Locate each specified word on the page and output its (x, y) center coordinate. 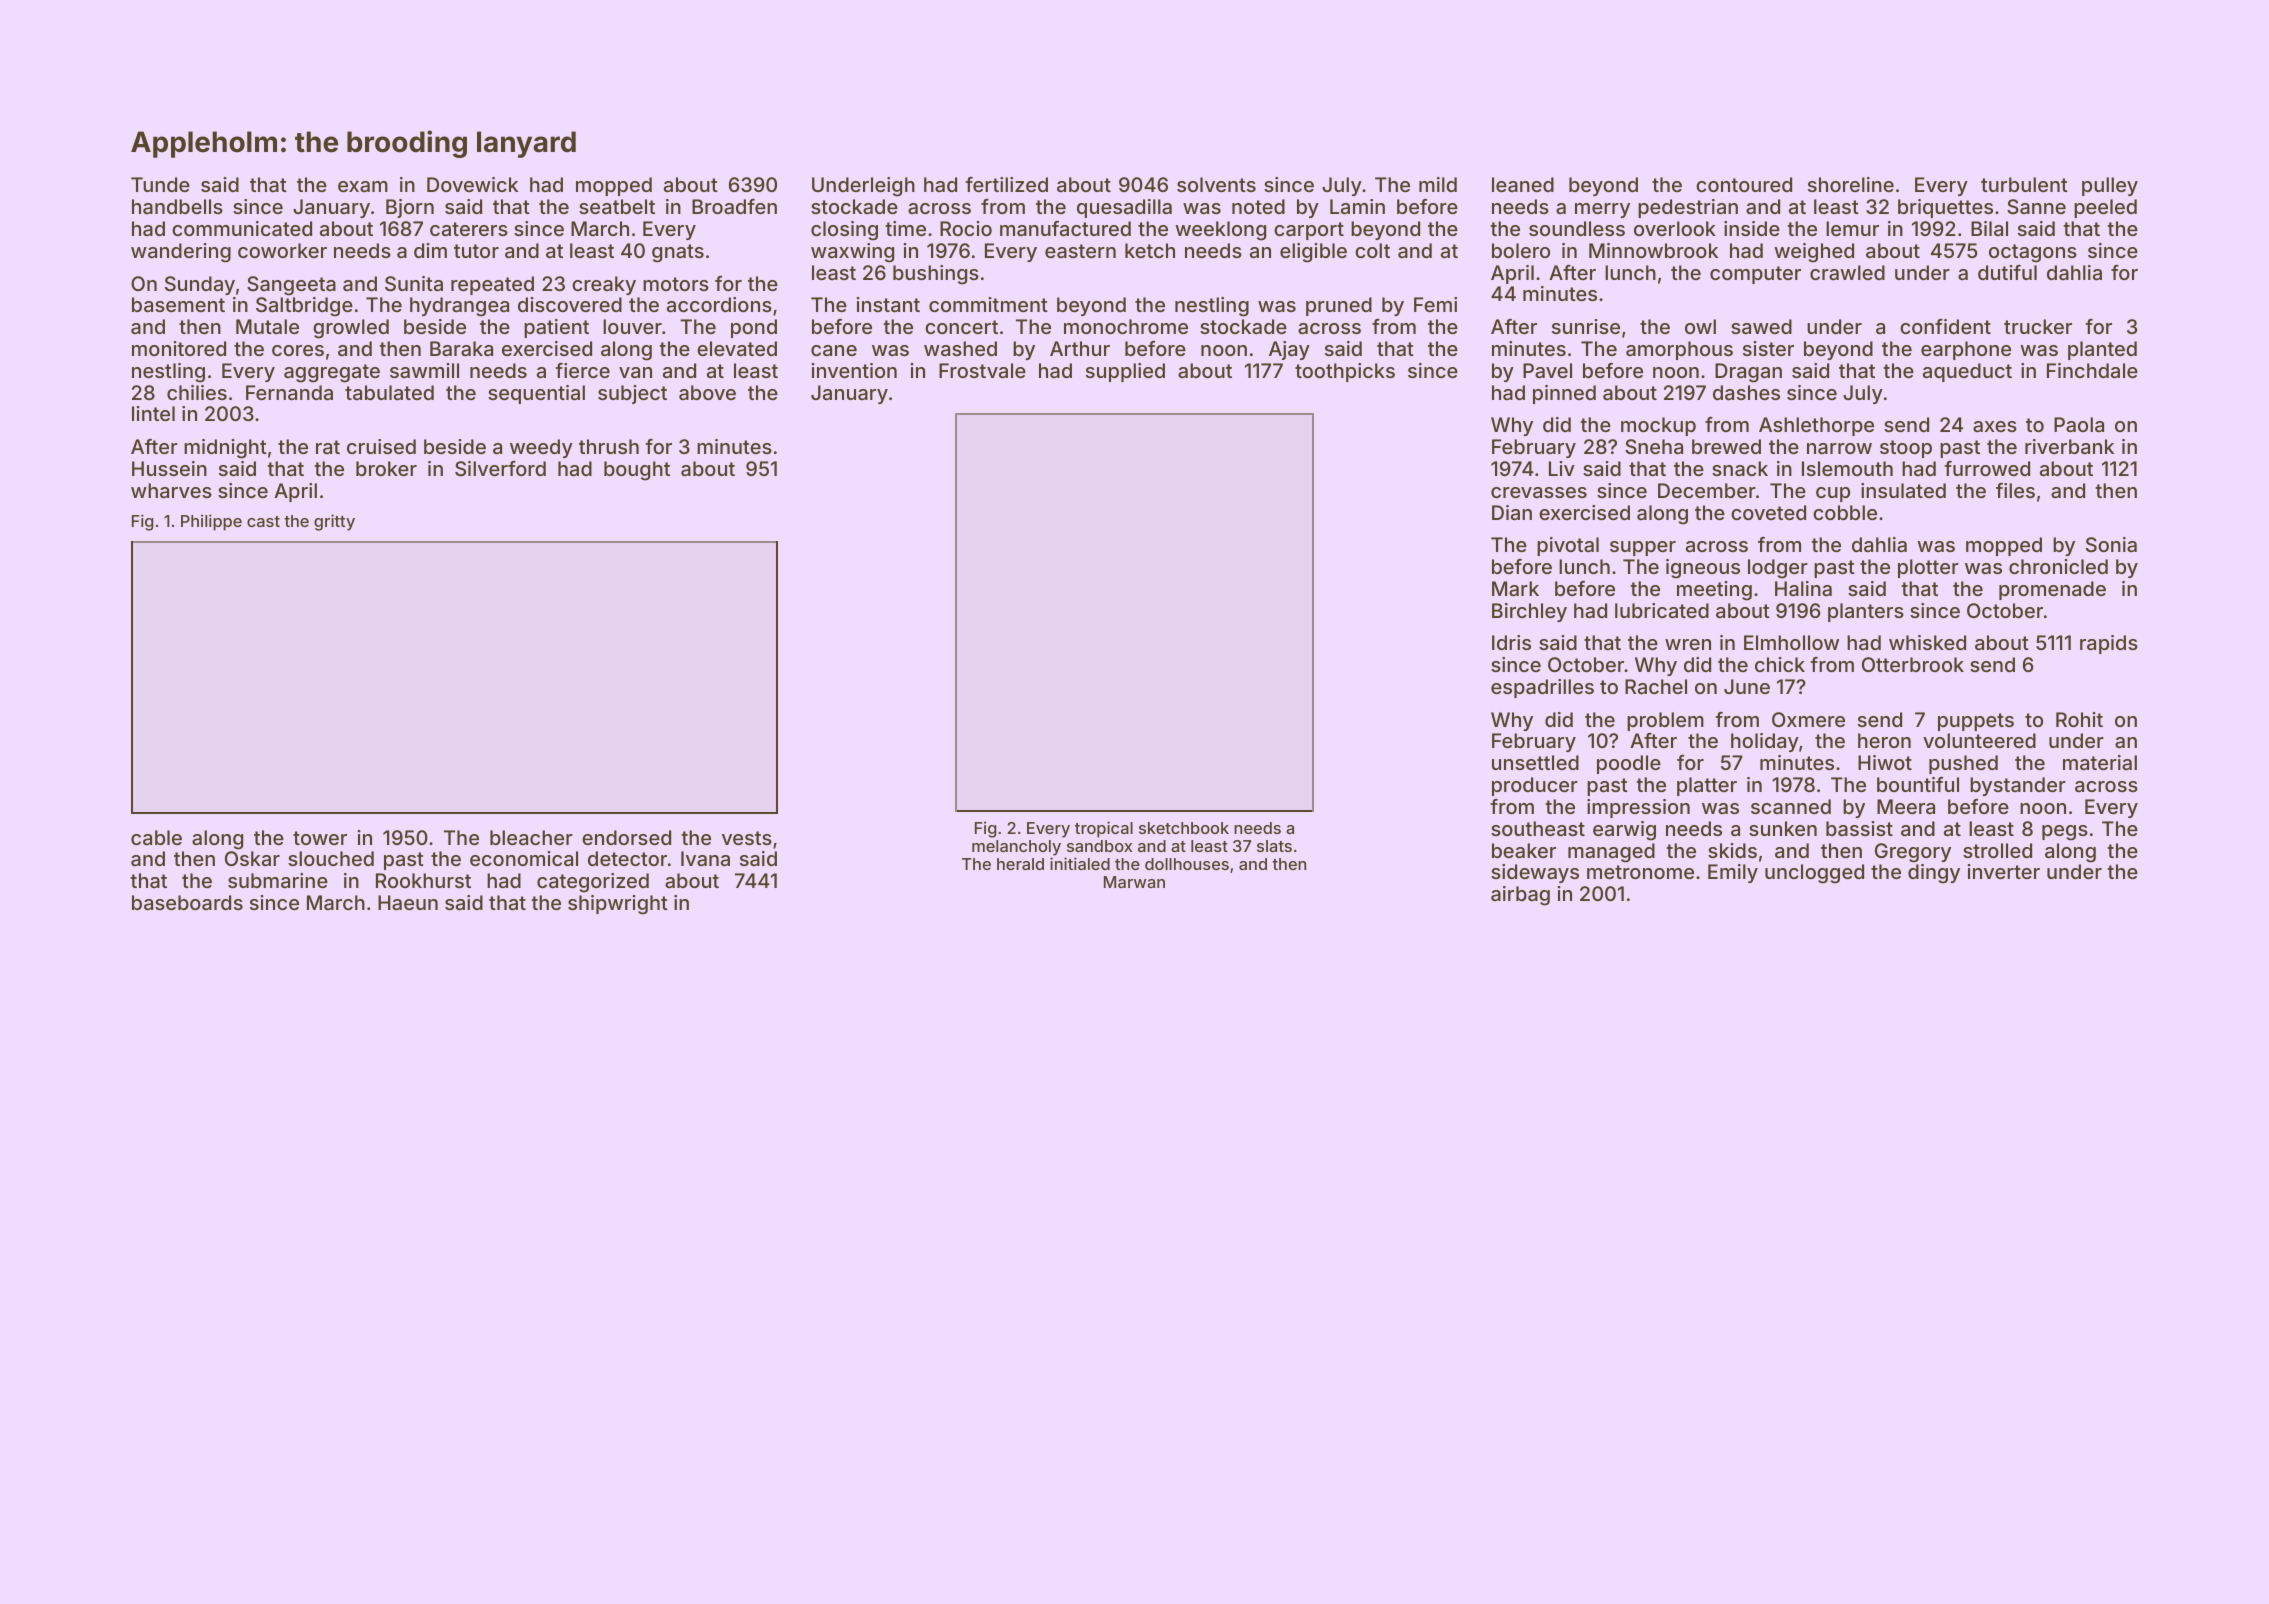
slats (1274, 846)
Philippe (211, 522)
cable (156, 837)
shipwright (618, 905)
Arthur (1080, 348)
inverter (2004, 871)
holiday (1765, 742)
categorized (593, 883)
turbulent (2024, 184)
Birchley (1529, 612)
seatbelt (617, 206)
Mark (1515, 588)
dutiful (2007, 272)
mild (1438, 184)
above (707, 392)
